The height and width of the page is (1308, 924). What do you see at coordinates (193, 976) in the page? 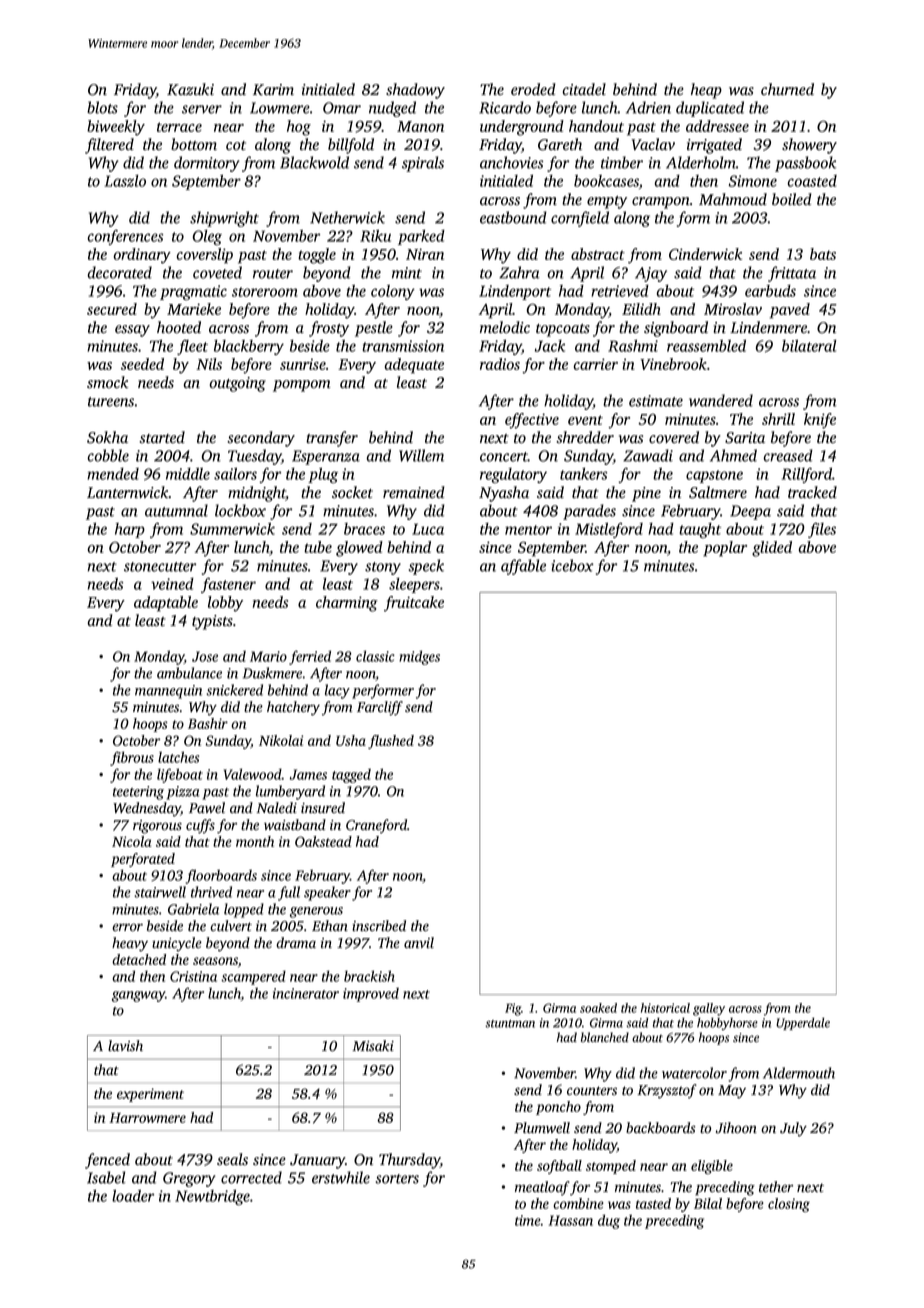
I see `Cristina` at bounding box center [193, 976].
